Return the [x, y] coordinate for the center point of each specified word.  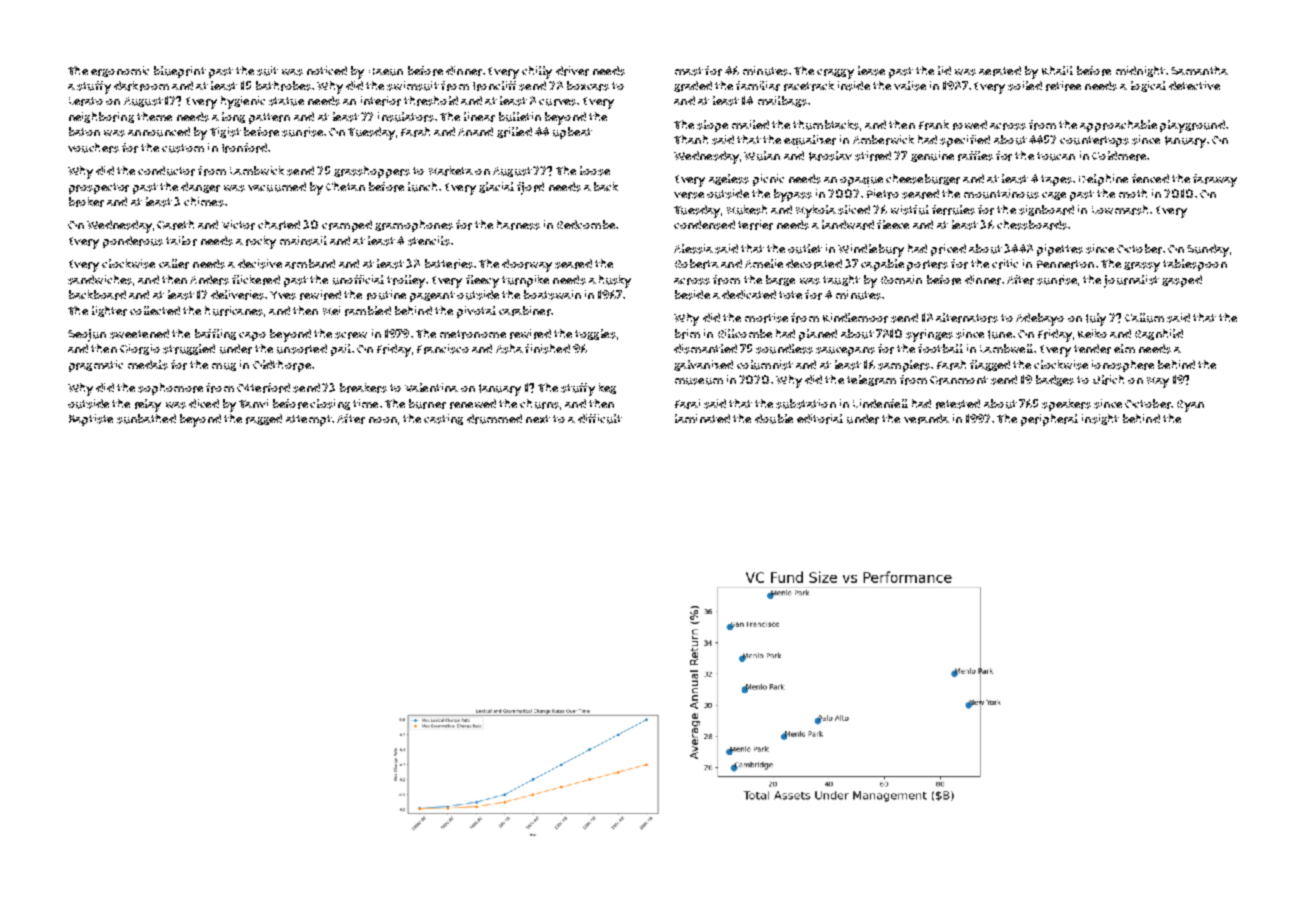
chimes [204, 202]
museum [699, 381]
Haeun [386, 72]
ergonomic [120, 71]
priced [948, 250]
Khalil [1057, 70]
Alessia [693, 249]
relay [148, 405]
